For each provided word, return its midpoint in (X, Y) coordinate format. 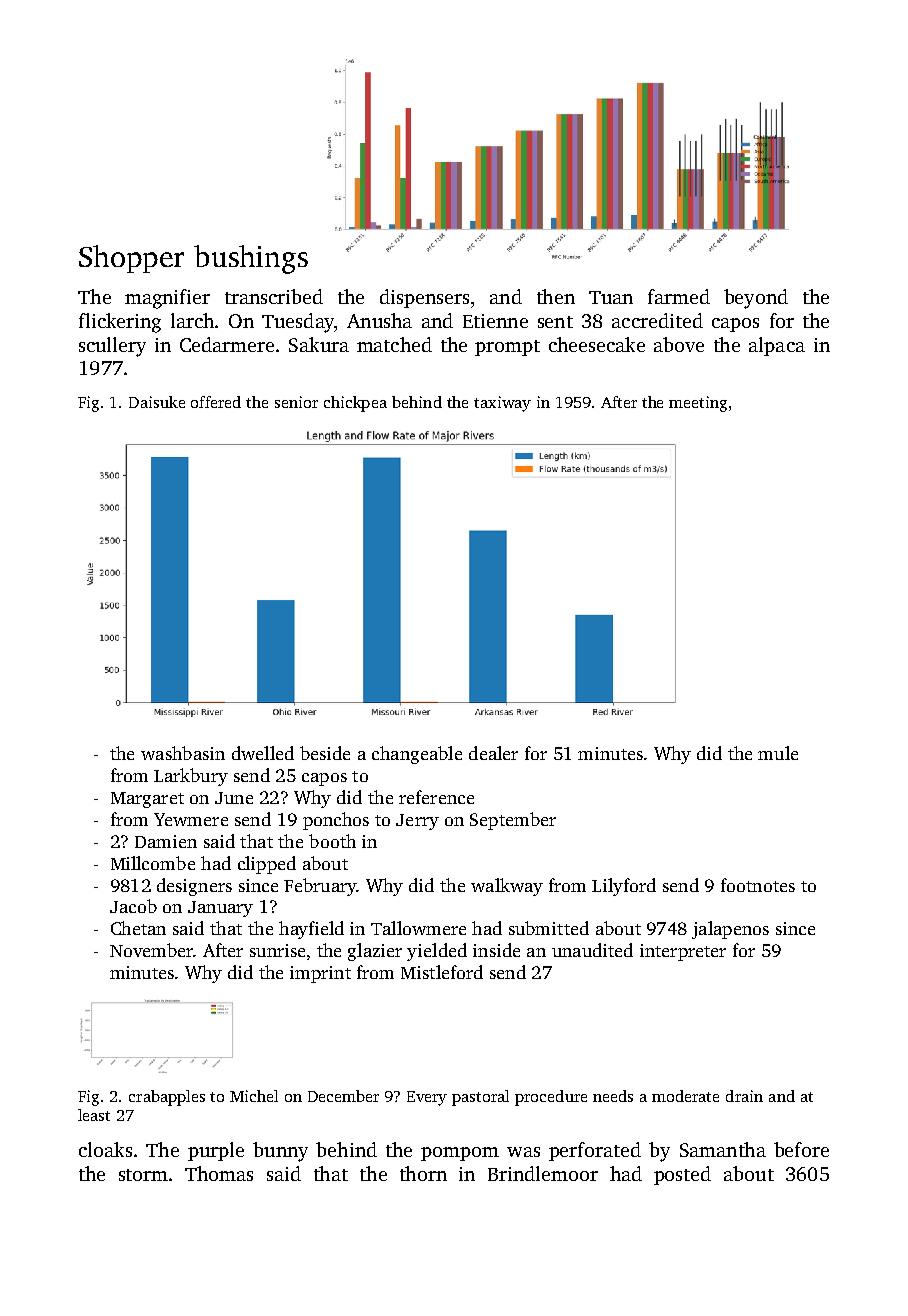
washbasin (183, 753)
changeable (417, 755)
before (801, 1149)
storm (143, 1175)
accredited (657, 320)
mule (778, 753)
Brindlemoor (543, 1173)
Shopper (131, 259)
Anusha (379, 320)
